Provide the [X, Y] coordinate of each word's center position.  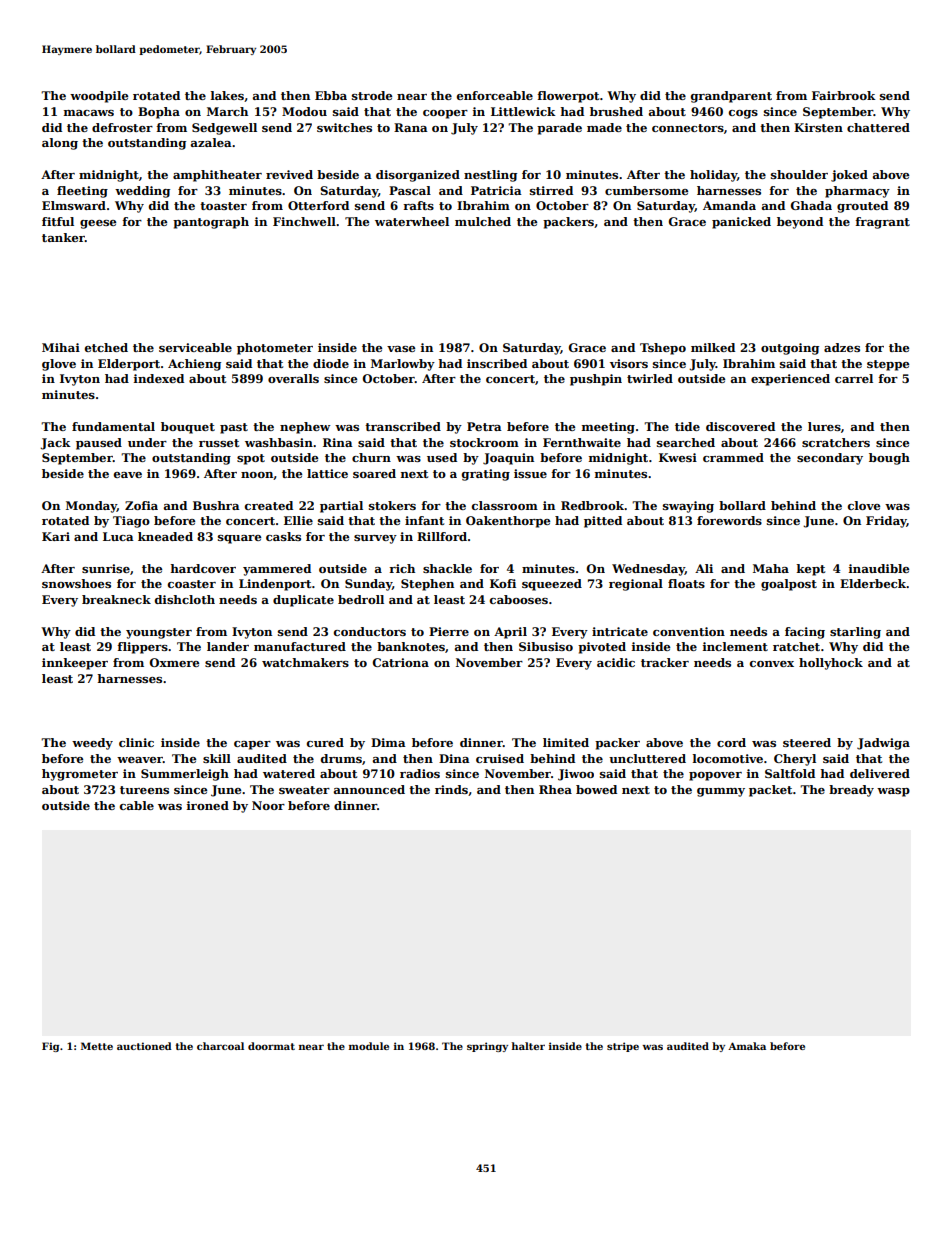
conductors [370, 631]
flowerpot [568, 97]
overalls [293, 378]
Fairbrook [844, 95]
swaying [688, 507]
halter [528, 1046]
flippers [142, 648]
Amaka [747, 1046]
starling [855, 633]
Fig [50, 1047]
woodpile [99, 97]
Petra [484, 426]
